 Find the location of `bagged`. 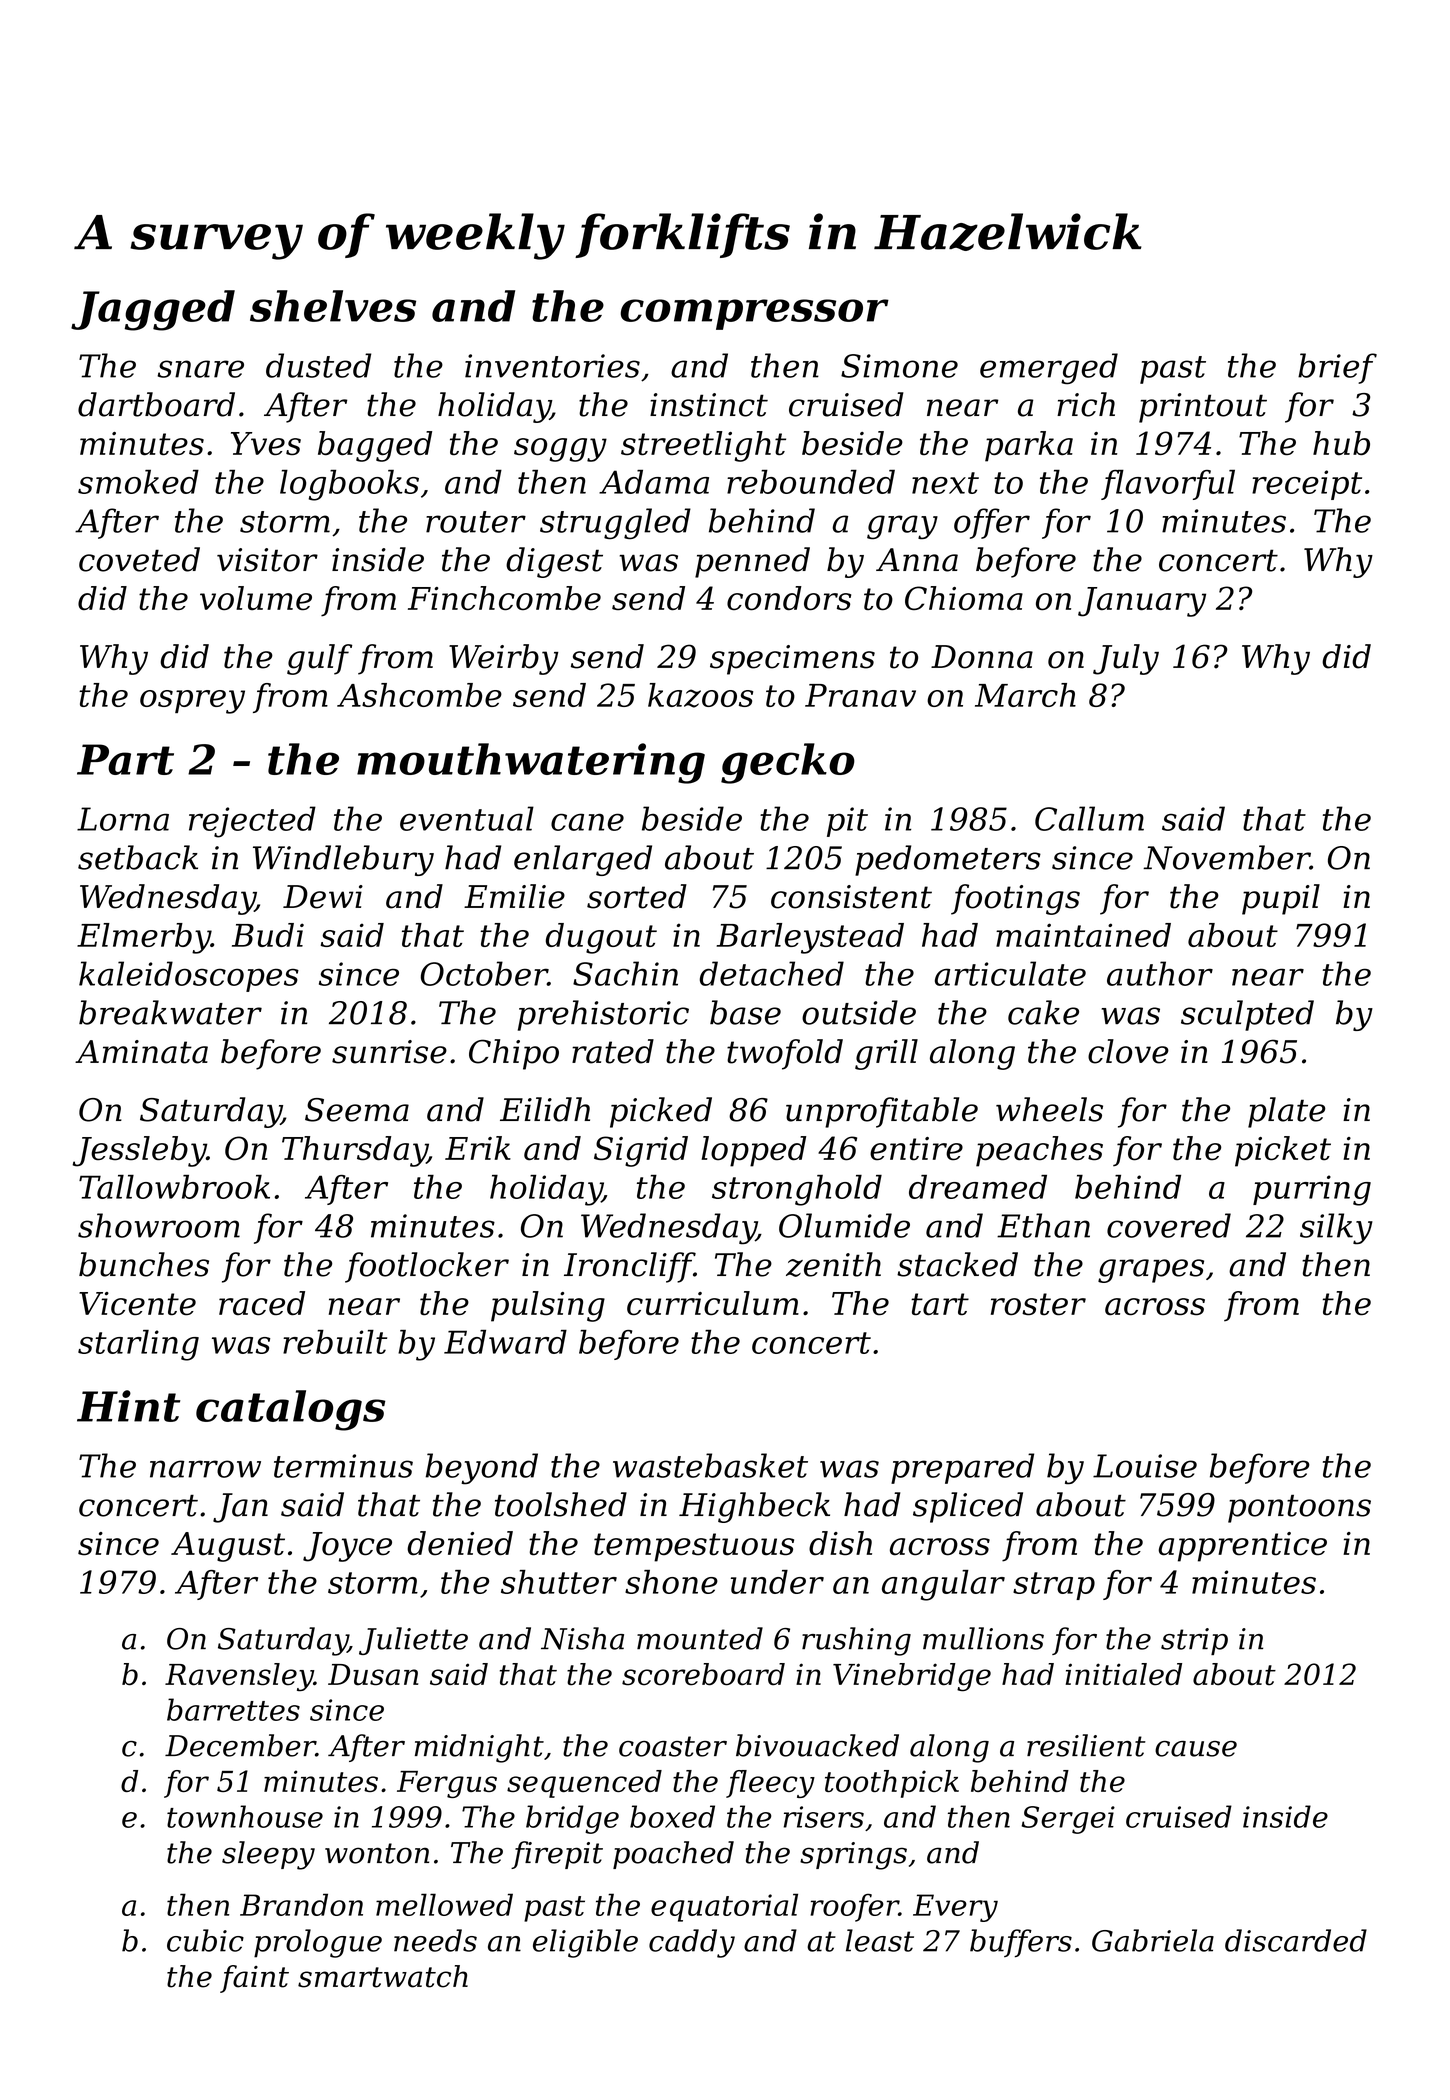

bagged is located at coordinates (375, 446).
